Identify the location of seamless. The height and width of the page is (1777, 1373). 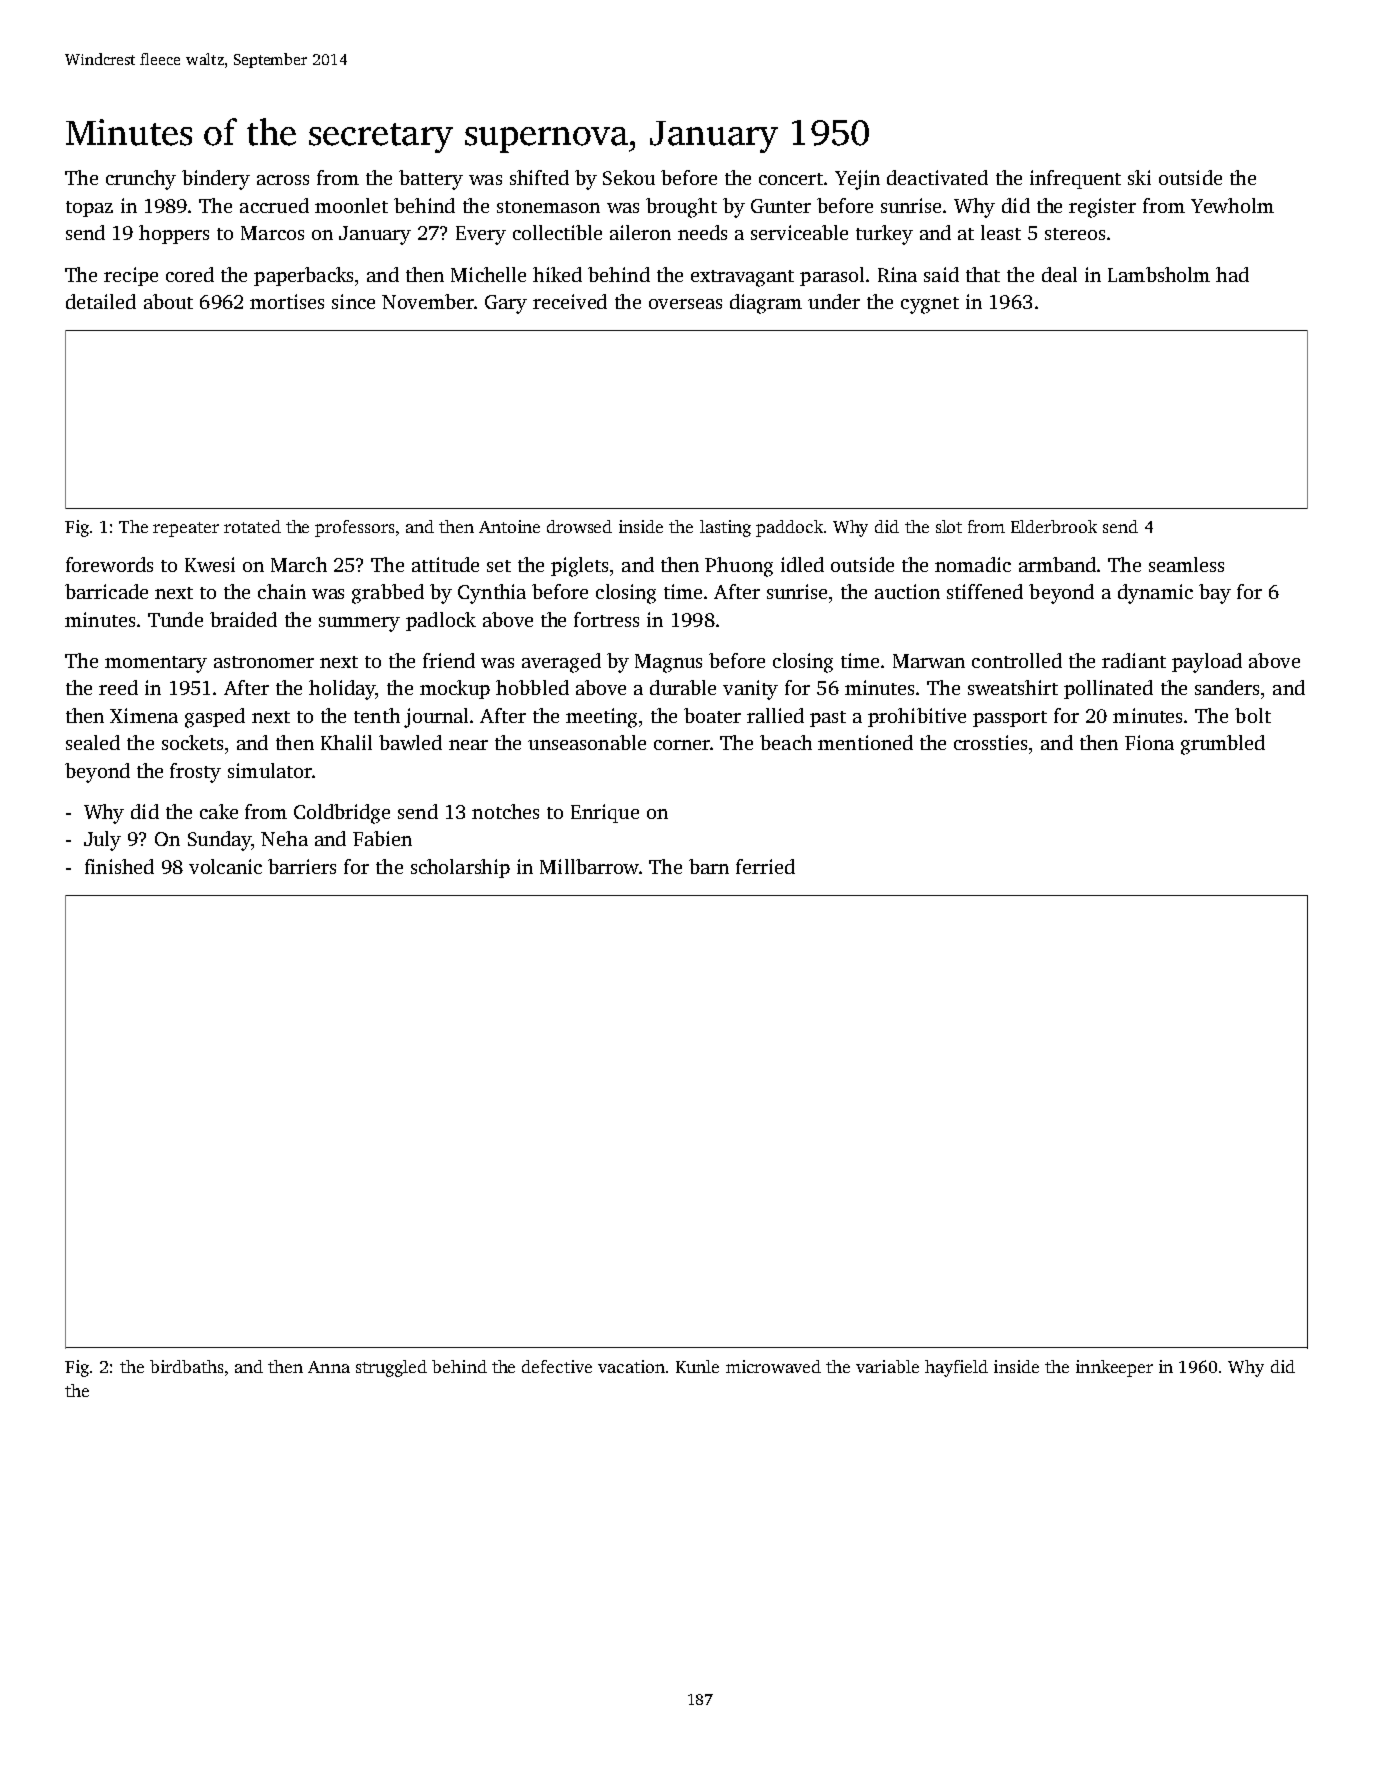
(1186, 564).
